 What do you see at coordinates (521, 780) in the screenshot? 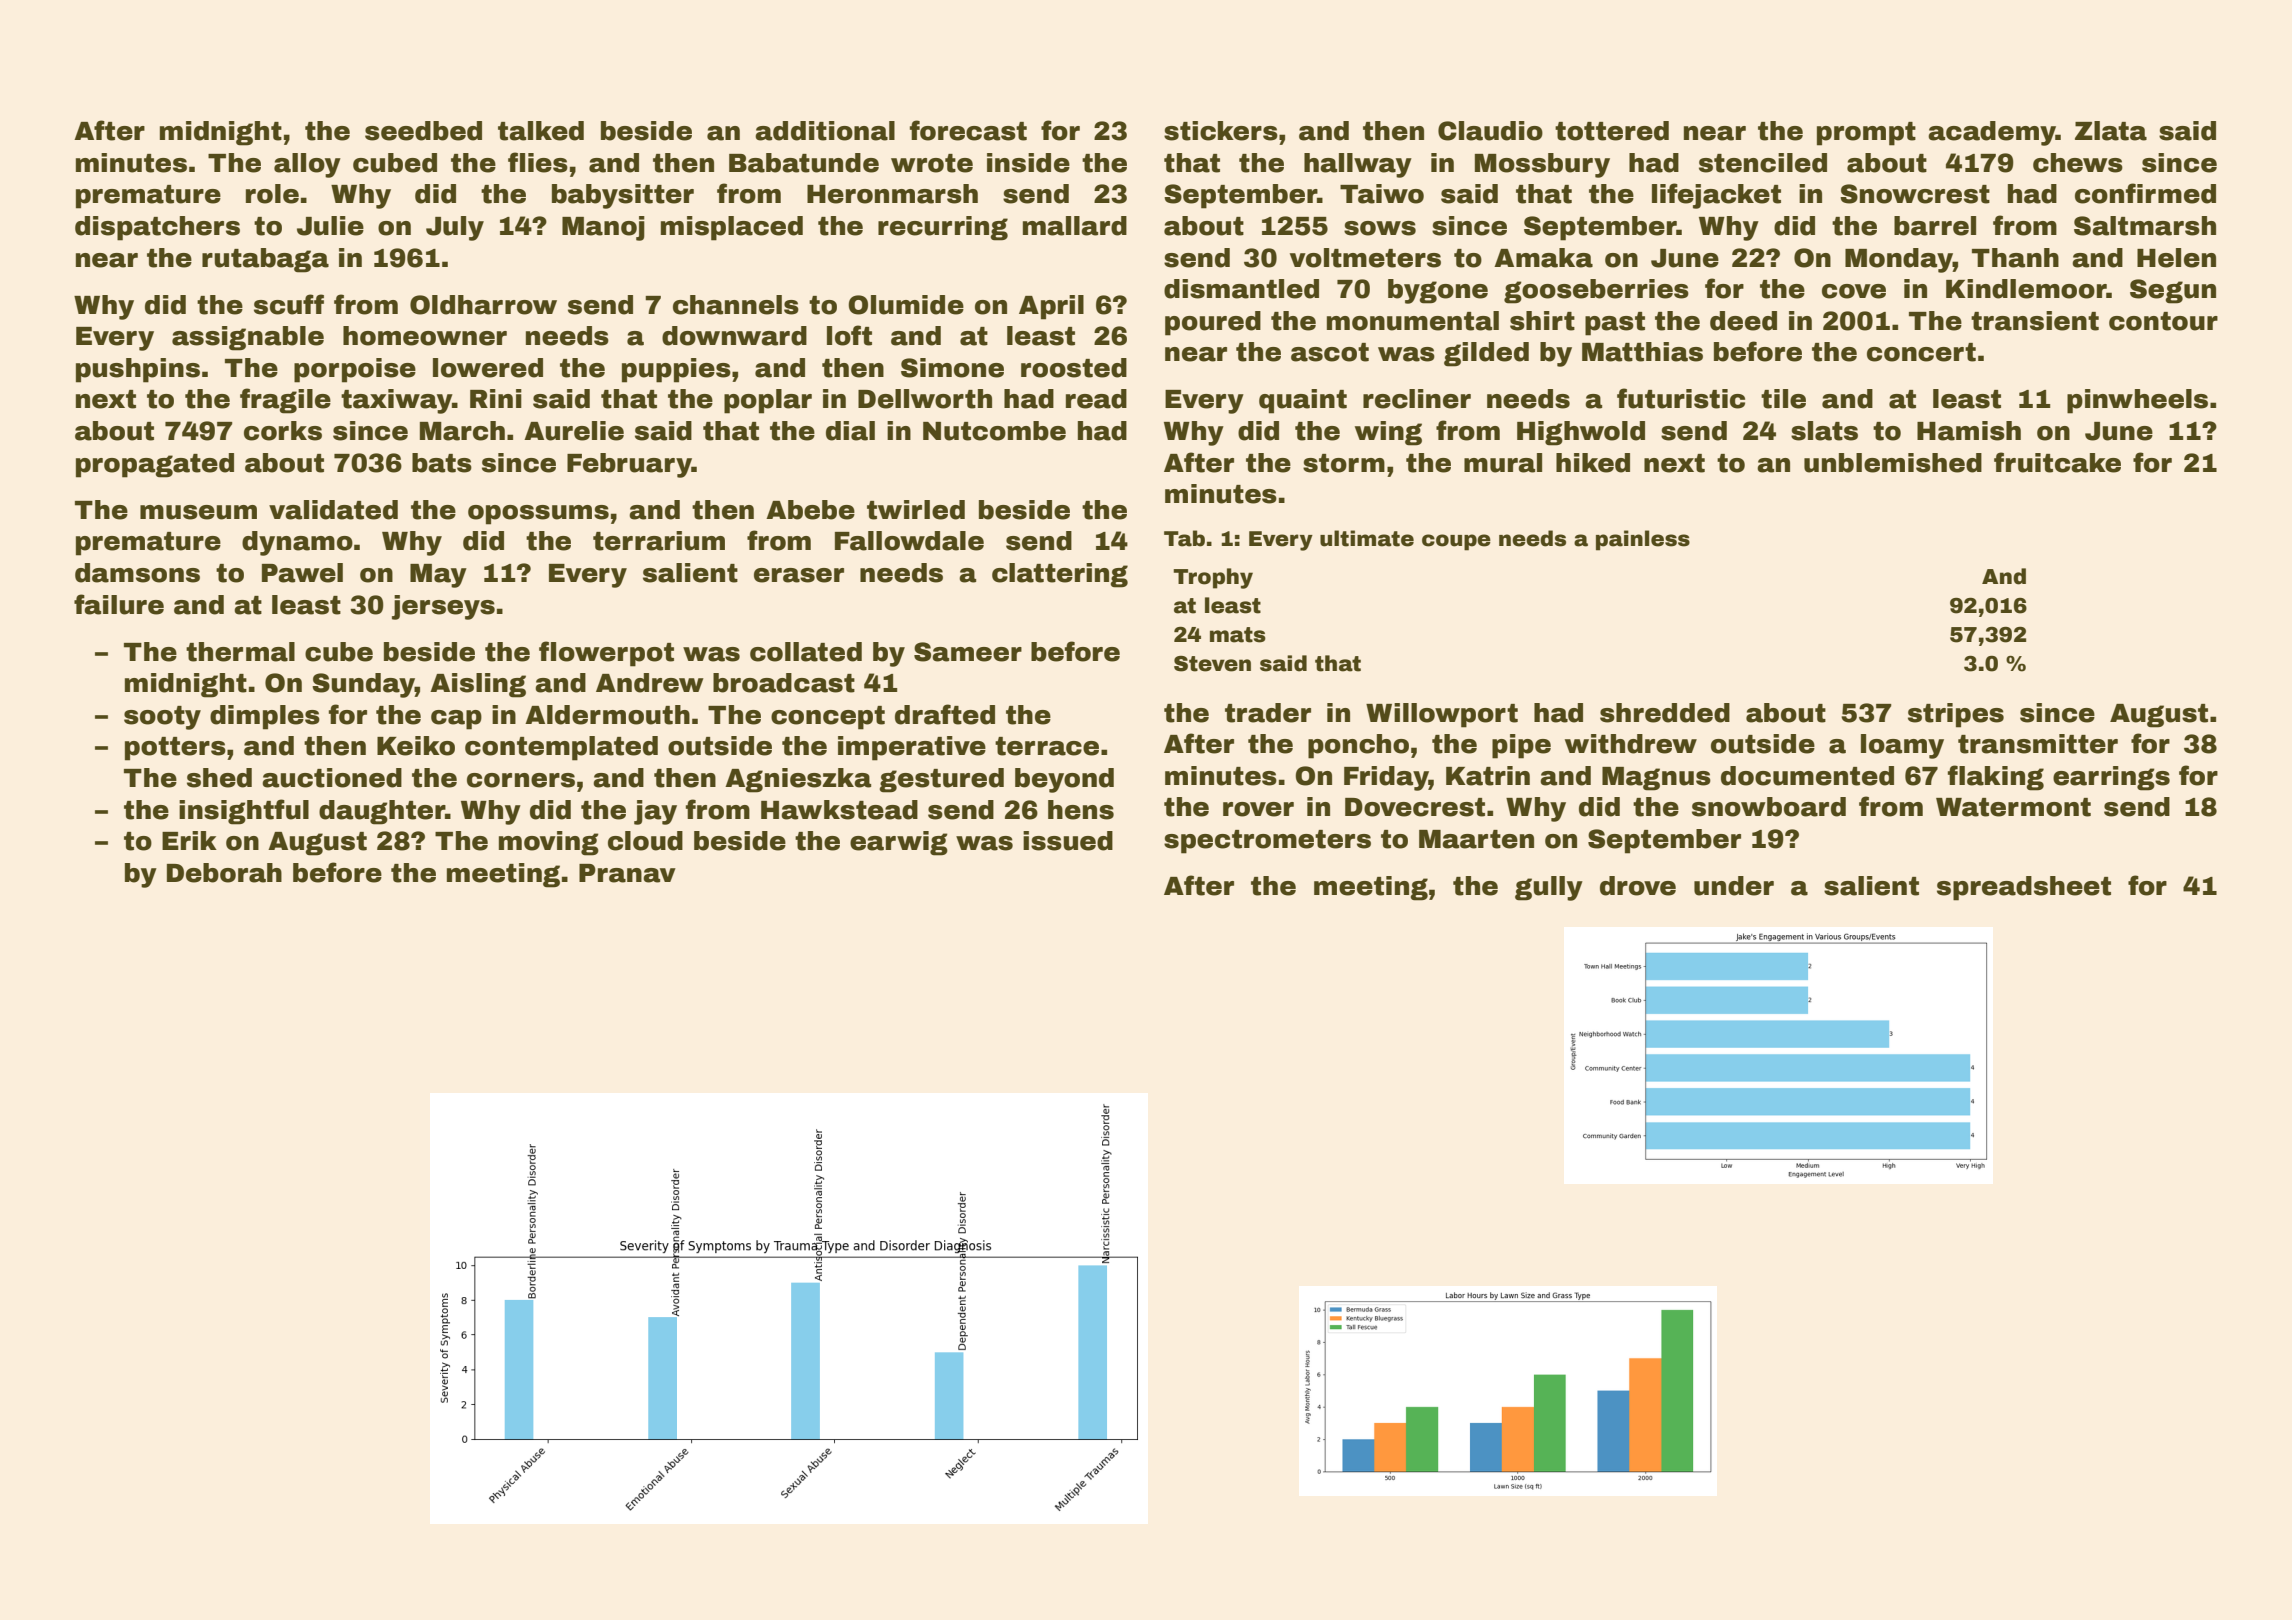
I see `corners` at bounding box center [521, 780].
